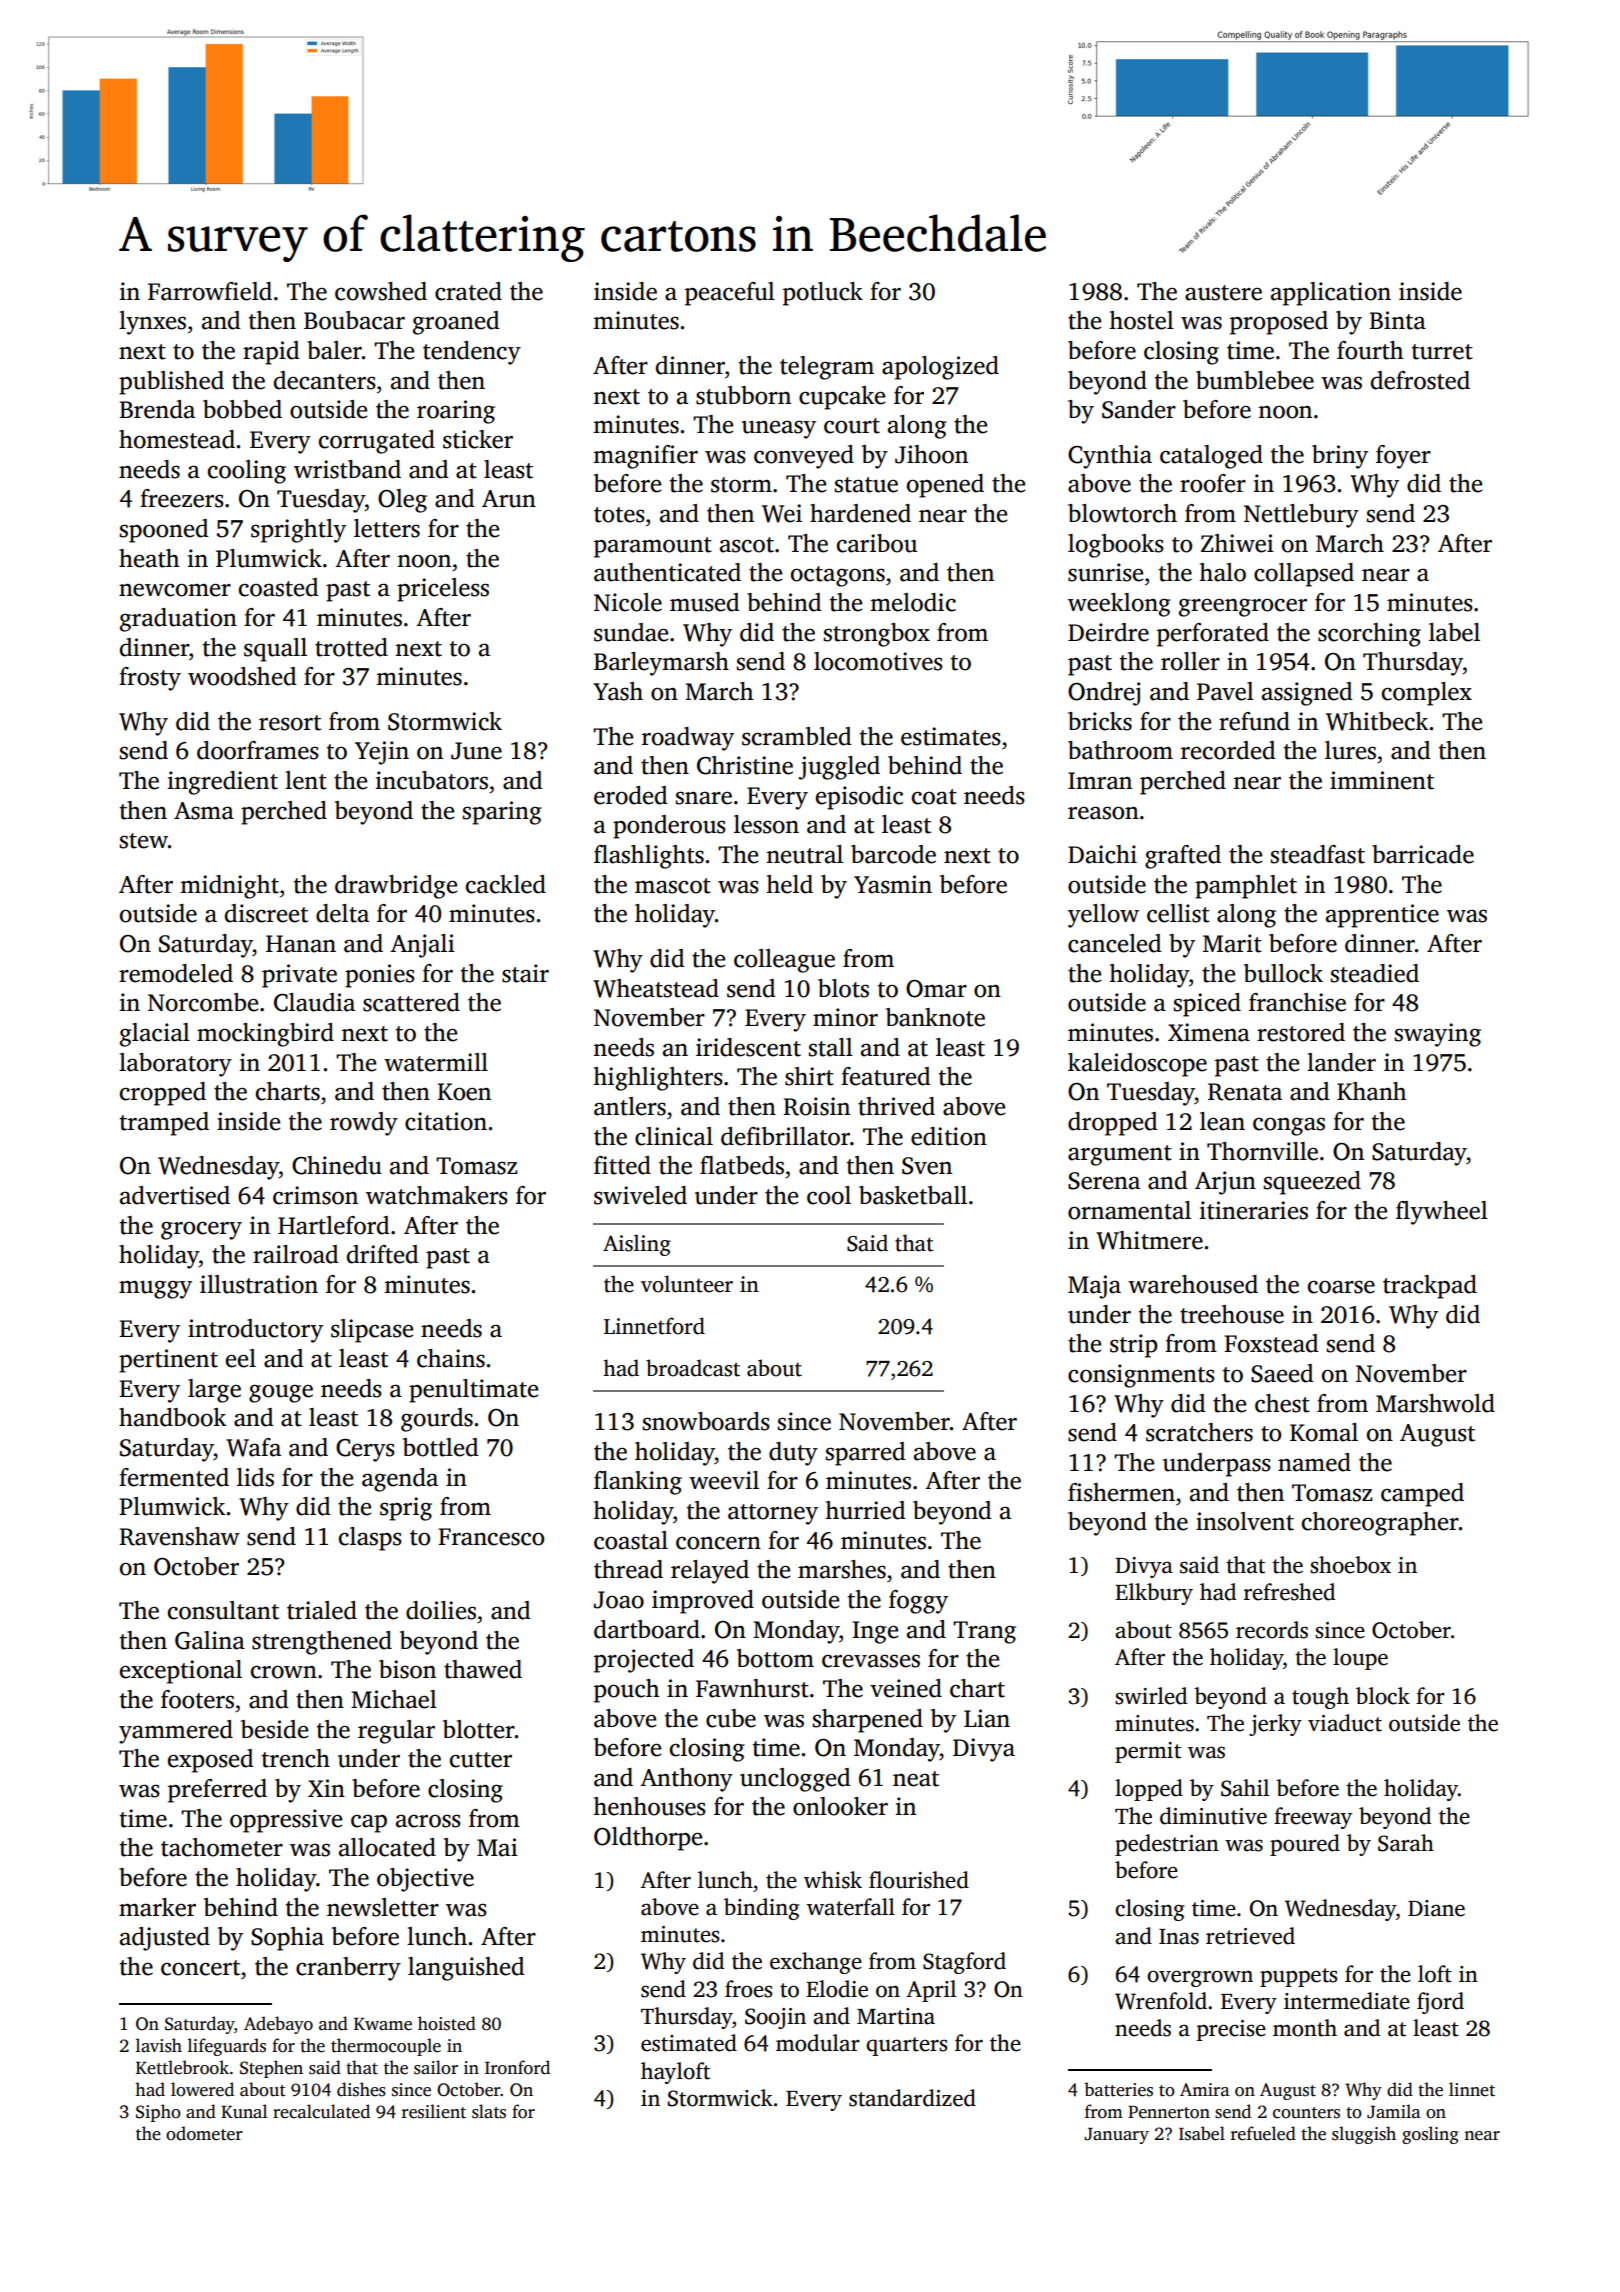 The width and height of the screenshot is (1620, 2292). What do you see at coordinates (936, 989) in the screenshot?
I see `Omar` at bounding box center [936, 989].
